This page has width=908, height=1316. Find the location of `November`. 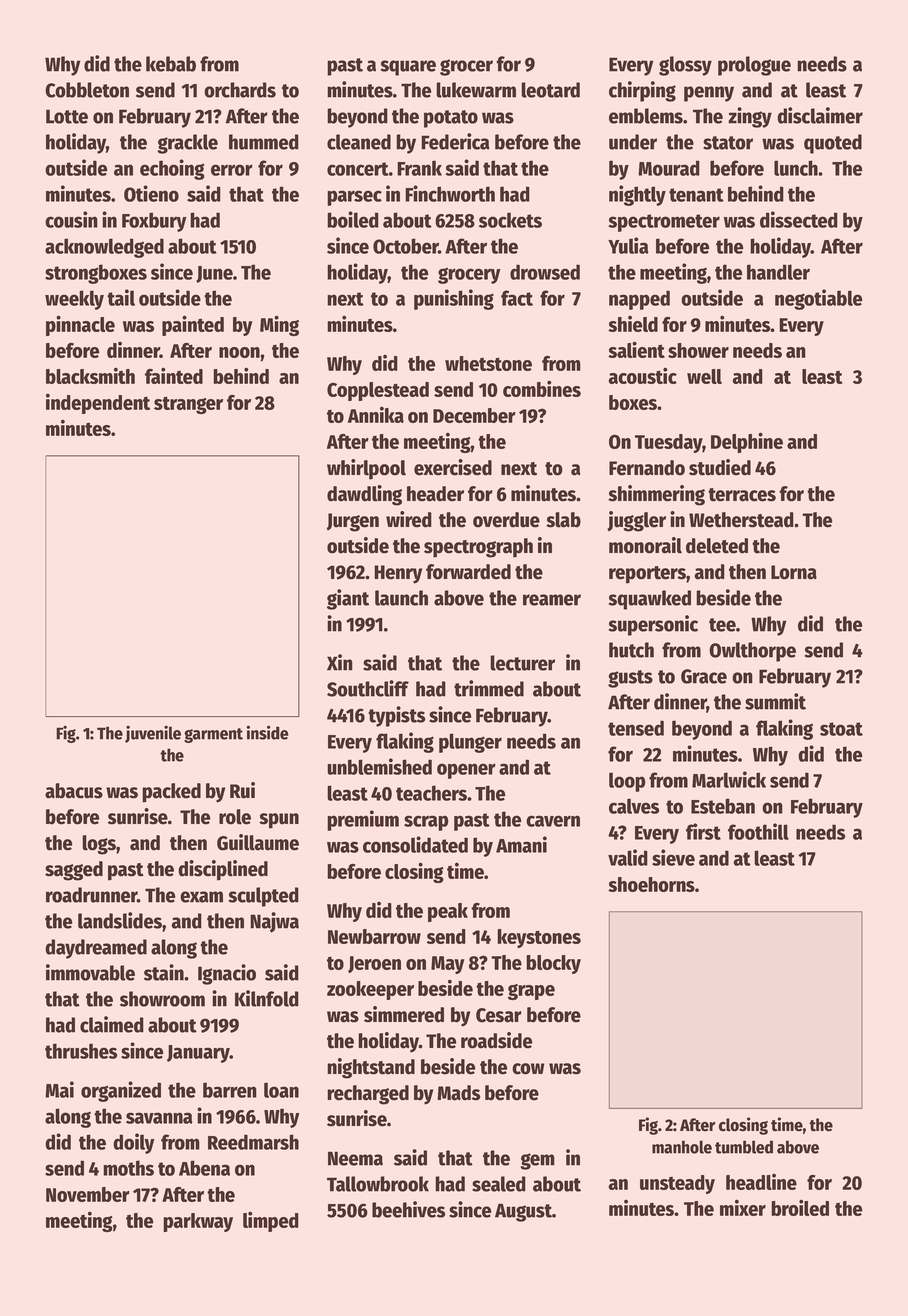

November is located at coordinates (88, 1194).
